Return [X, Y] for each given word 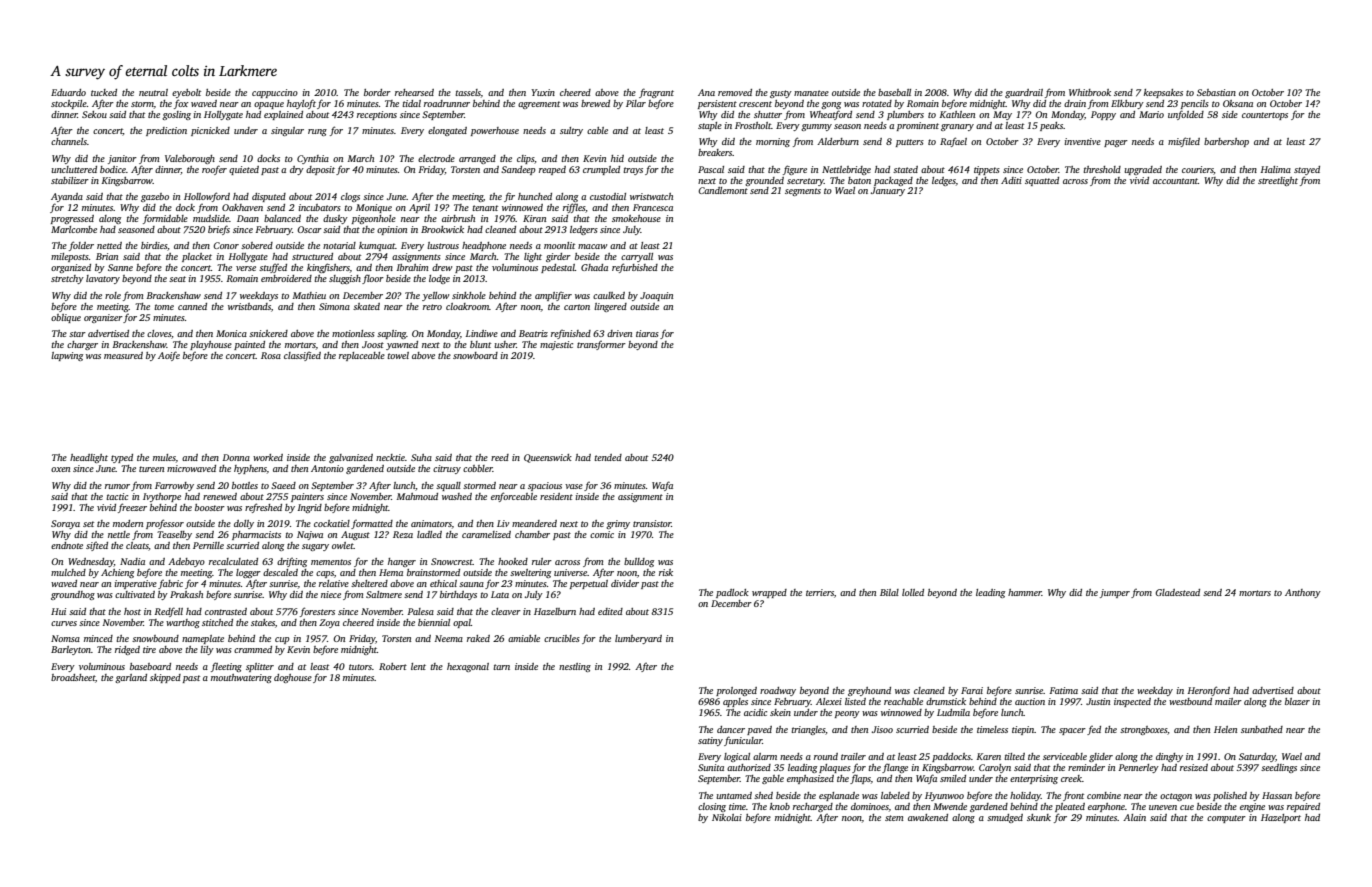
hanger [402, 562]
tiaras [647, 333]
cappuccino [275, 93]
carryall [637, 257]
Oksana [1238, 103]
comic [602, 534]
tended [608, 457]
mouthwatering [241, 678]
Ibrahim [412, 267]
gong [831, 105]
